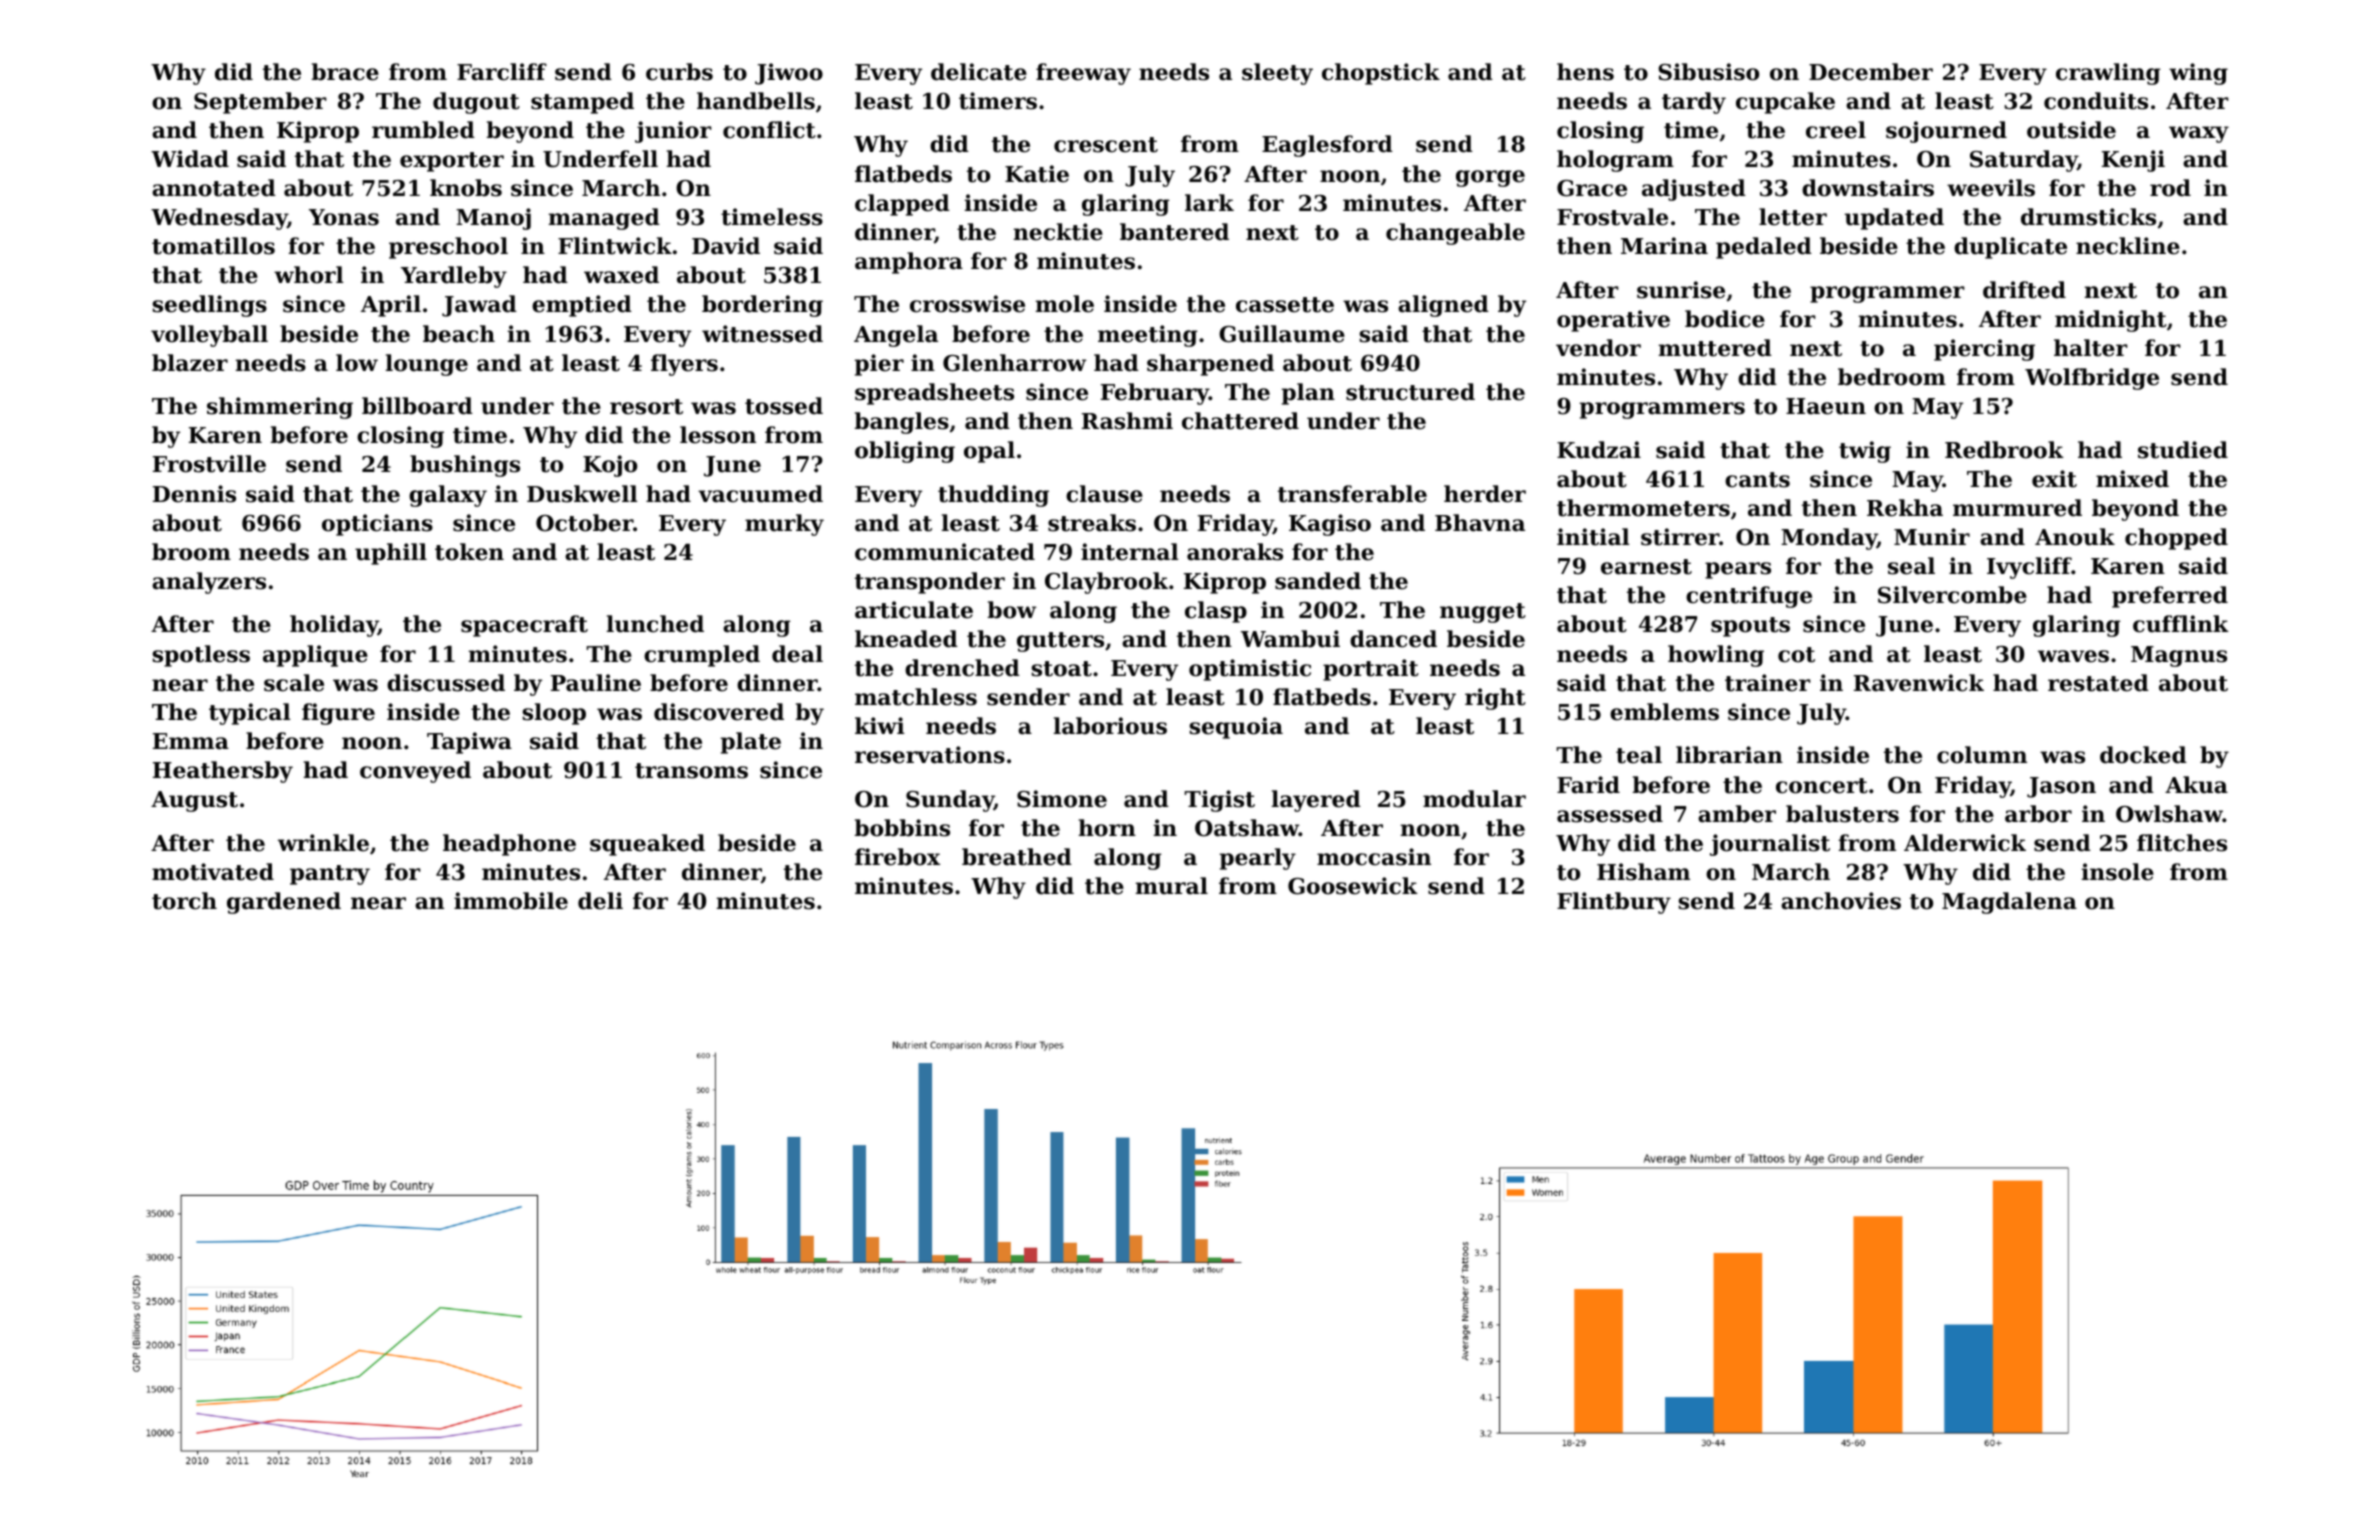  Describe the element at coordinates (1455, 234) in the image. I see `changeable` at that location.
